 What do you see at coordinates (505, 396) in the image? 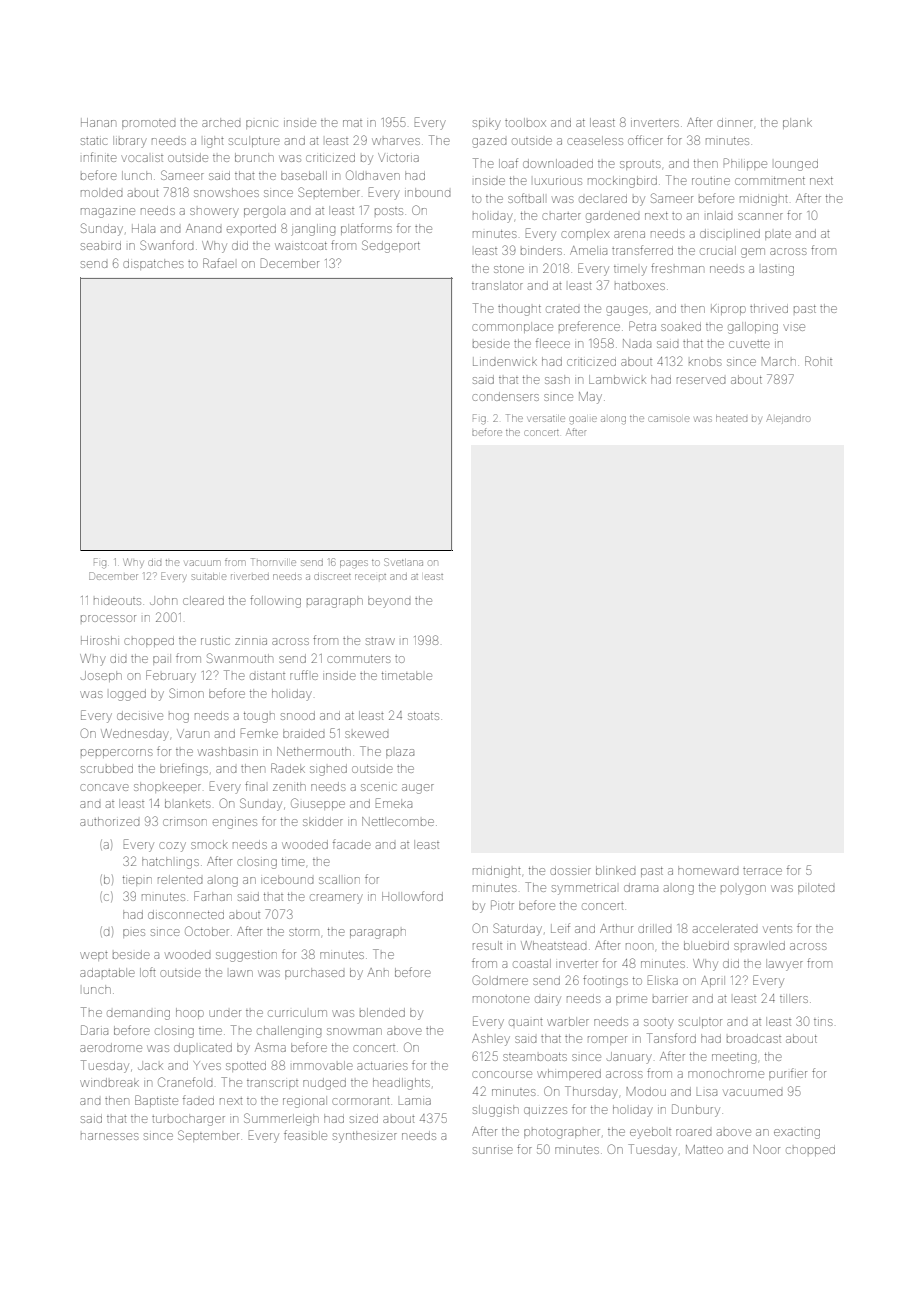
I see `condensers` at bounding box center [505, 396].
